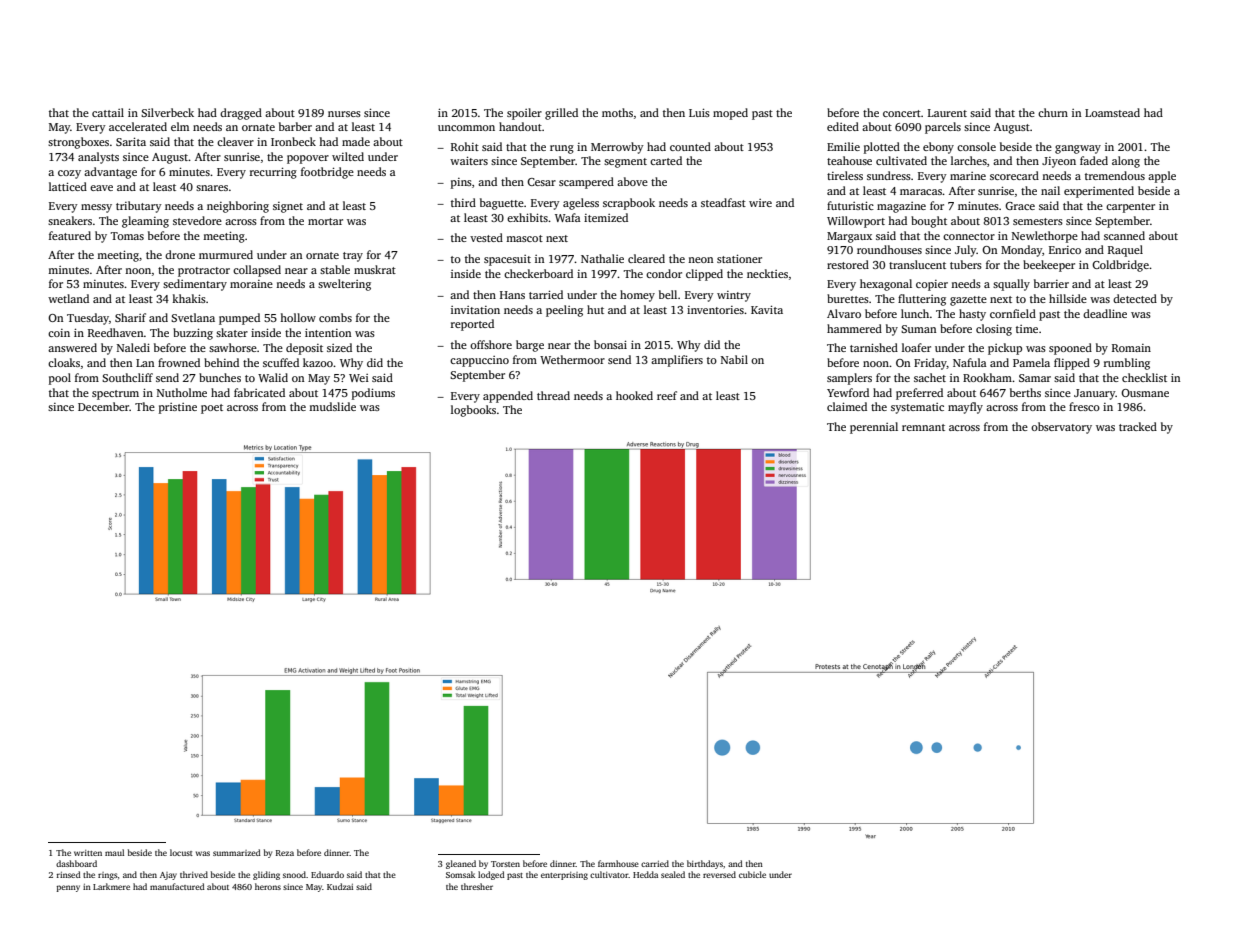 The width and height of the screenshot is (1233, 952). I want to click on tracked, so click(1138, 426).
